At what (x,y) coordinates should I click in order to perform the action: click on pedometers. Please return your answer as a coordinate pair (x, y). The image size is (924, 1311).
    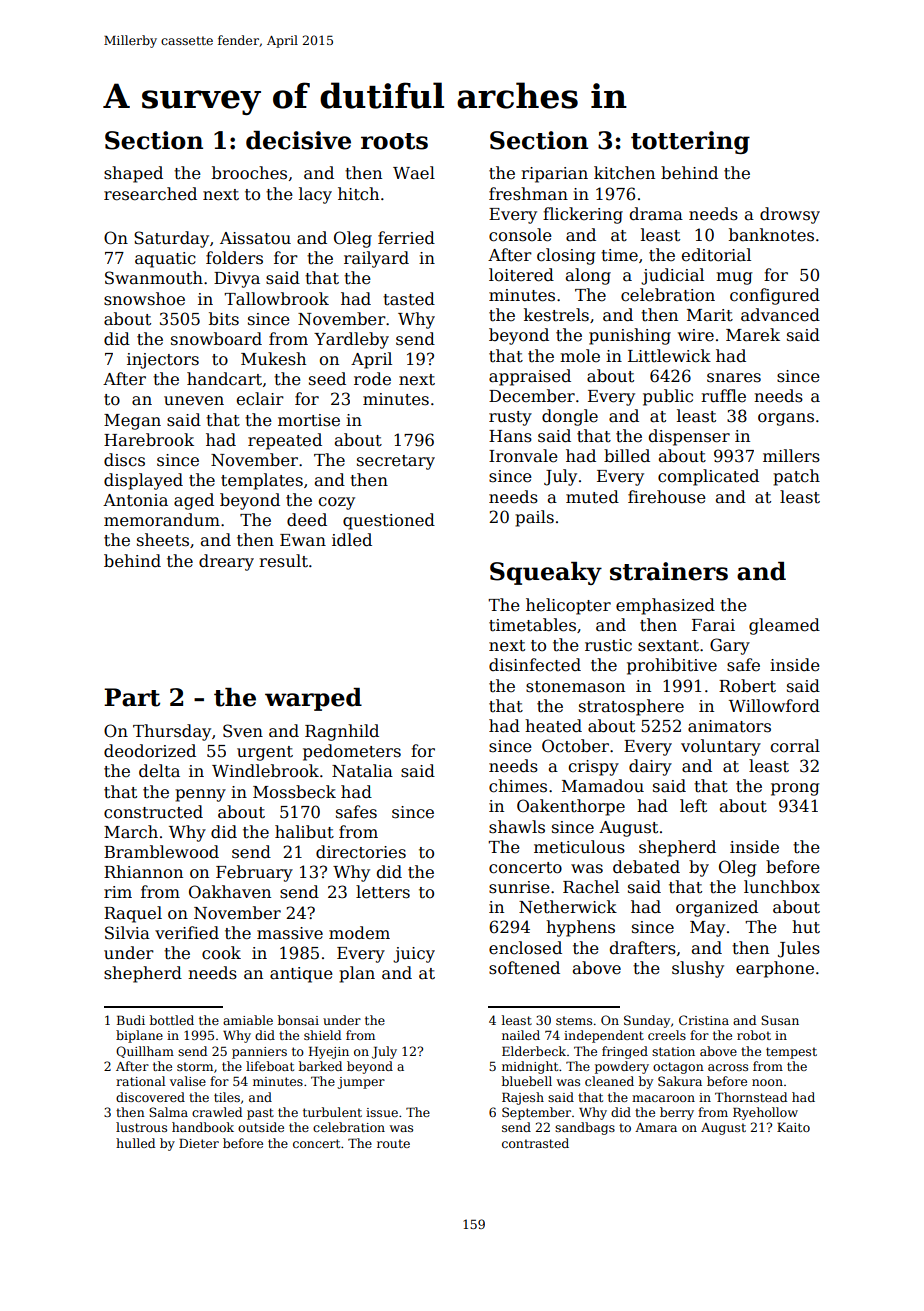
    Looking at the image, I should click on (352, 752).
